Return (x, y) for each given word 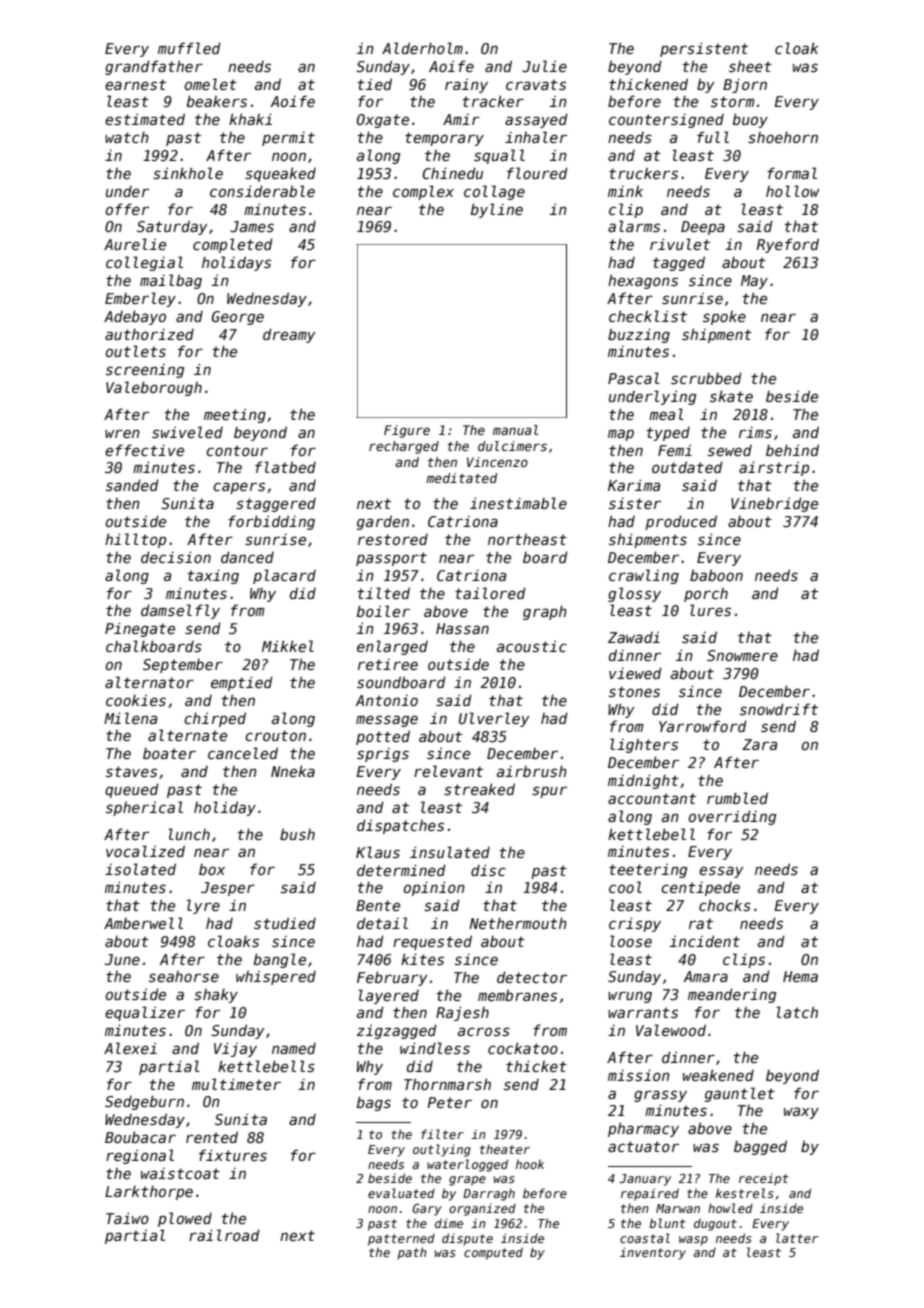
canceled (243, 753)
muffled (189, 48)
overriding (732, 817)
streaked (479, 789)
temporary (444, 139)
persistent (704, 49)
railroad (224, 1235)
